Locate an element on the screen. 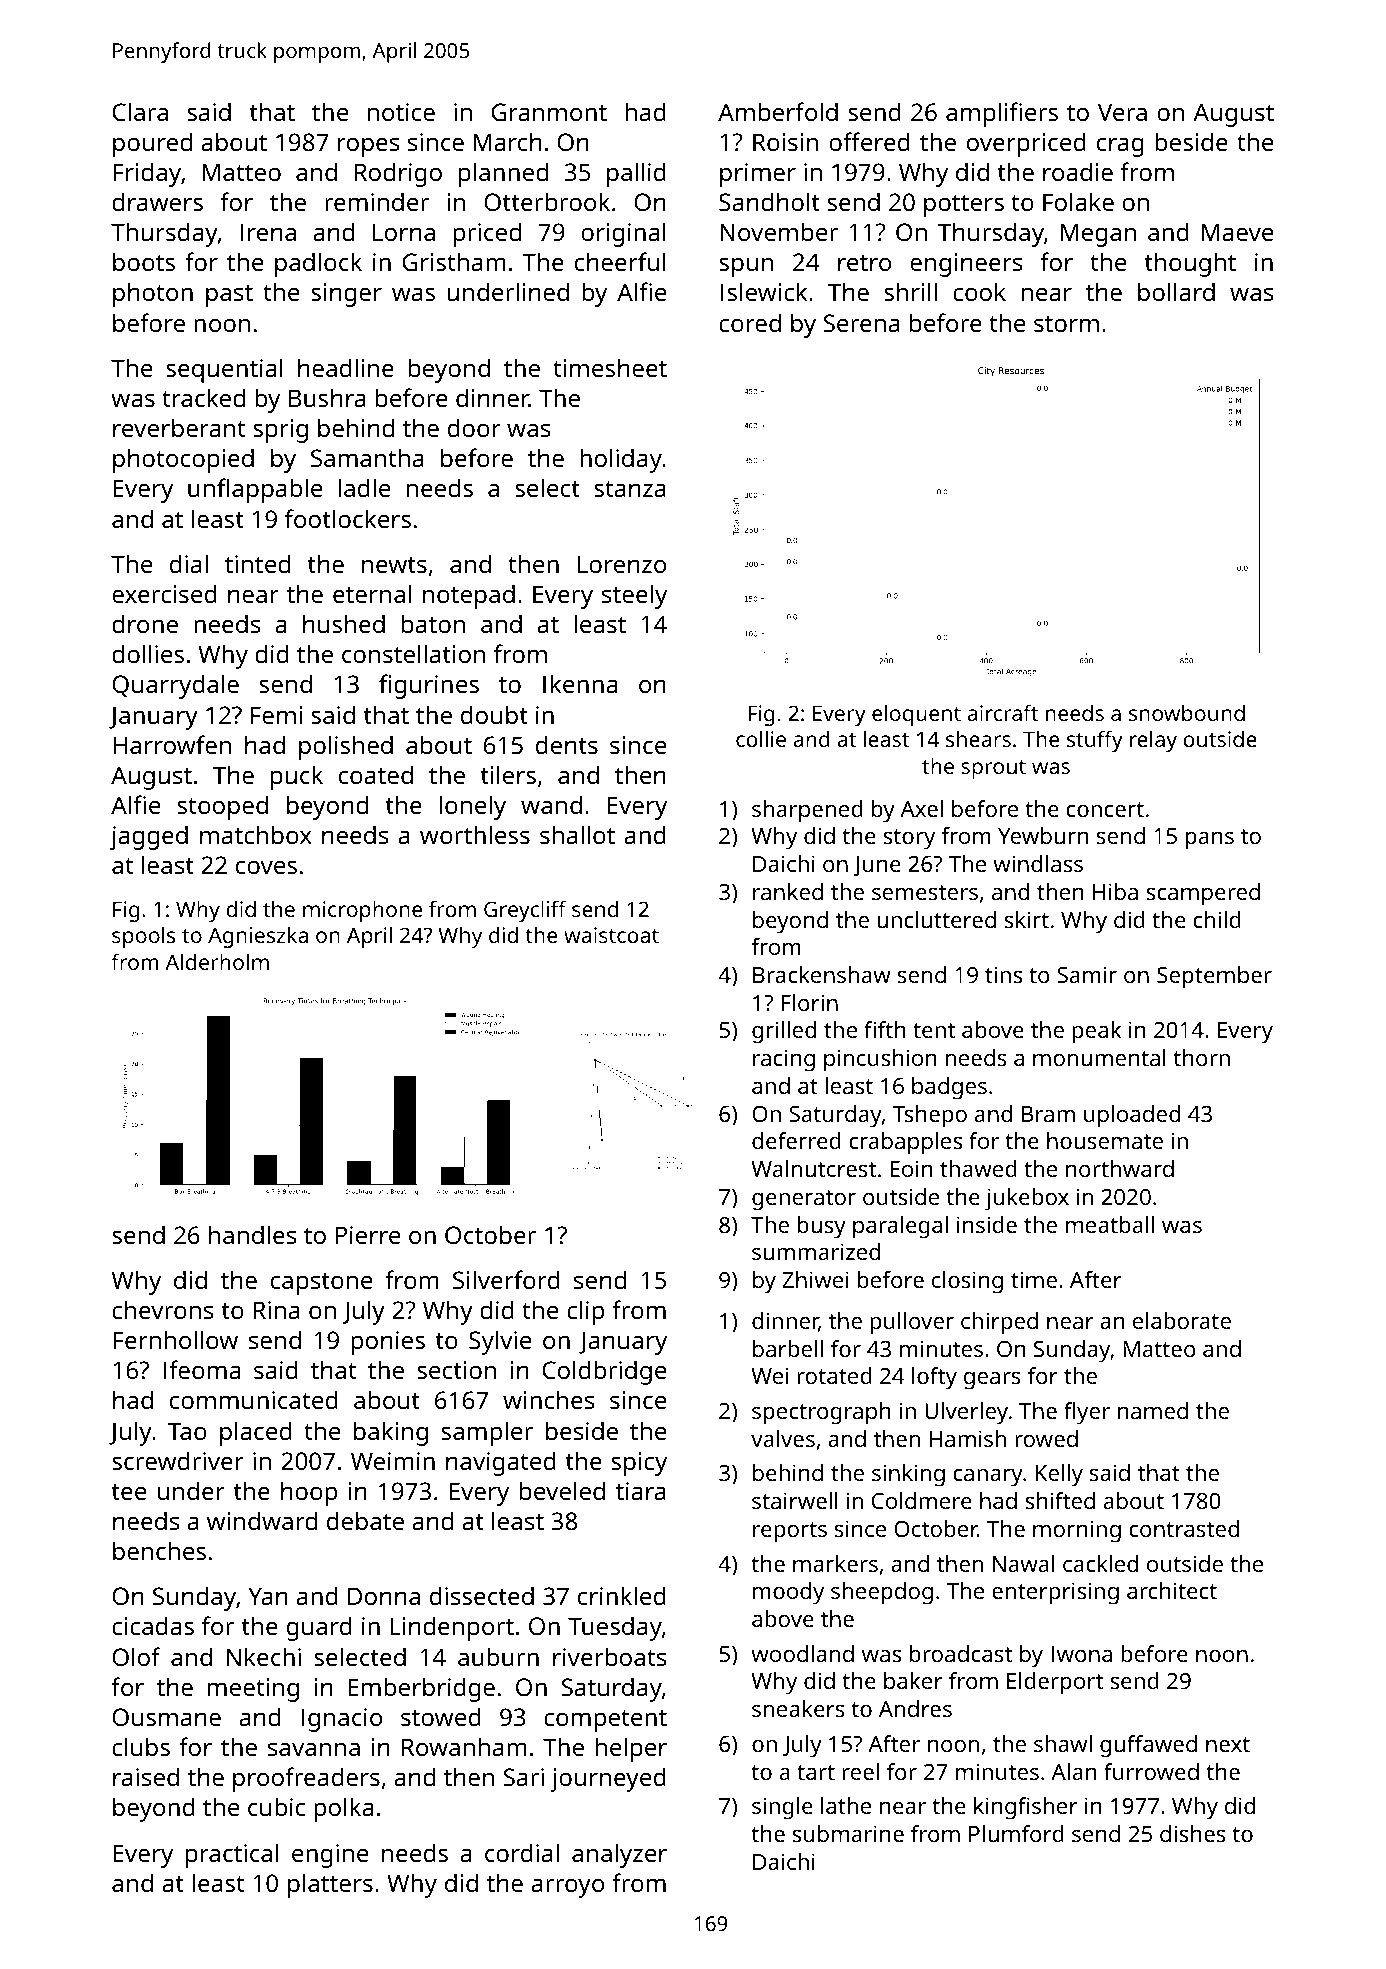 This screenshot has height=1969, width=1386. Vera is located at coordinates (1122, 112).
